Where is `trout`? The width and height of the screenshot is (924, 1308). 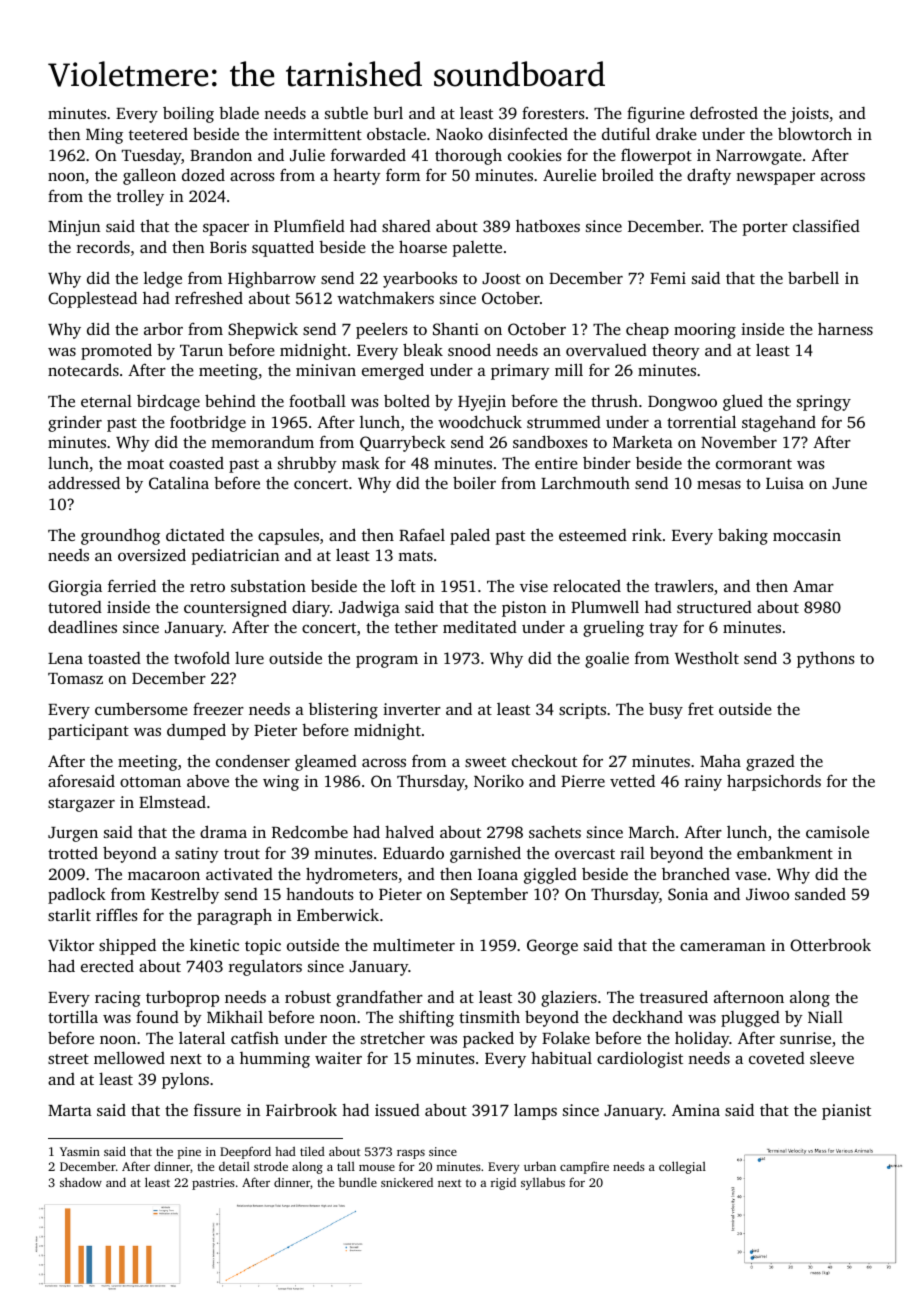 trout is located at coordinates (242, 854).
